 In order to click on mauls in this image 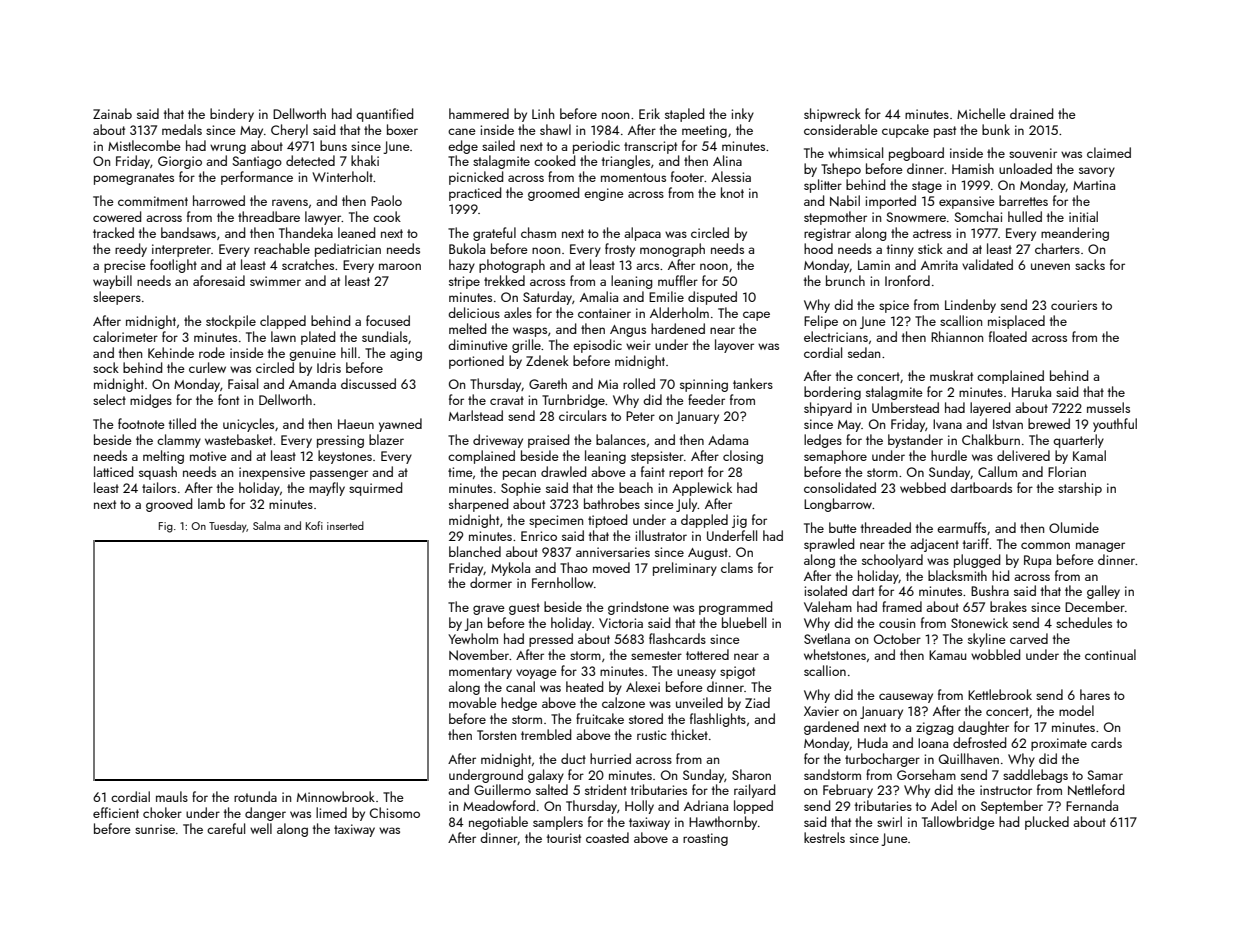, I will do `click(172, 796)`.
